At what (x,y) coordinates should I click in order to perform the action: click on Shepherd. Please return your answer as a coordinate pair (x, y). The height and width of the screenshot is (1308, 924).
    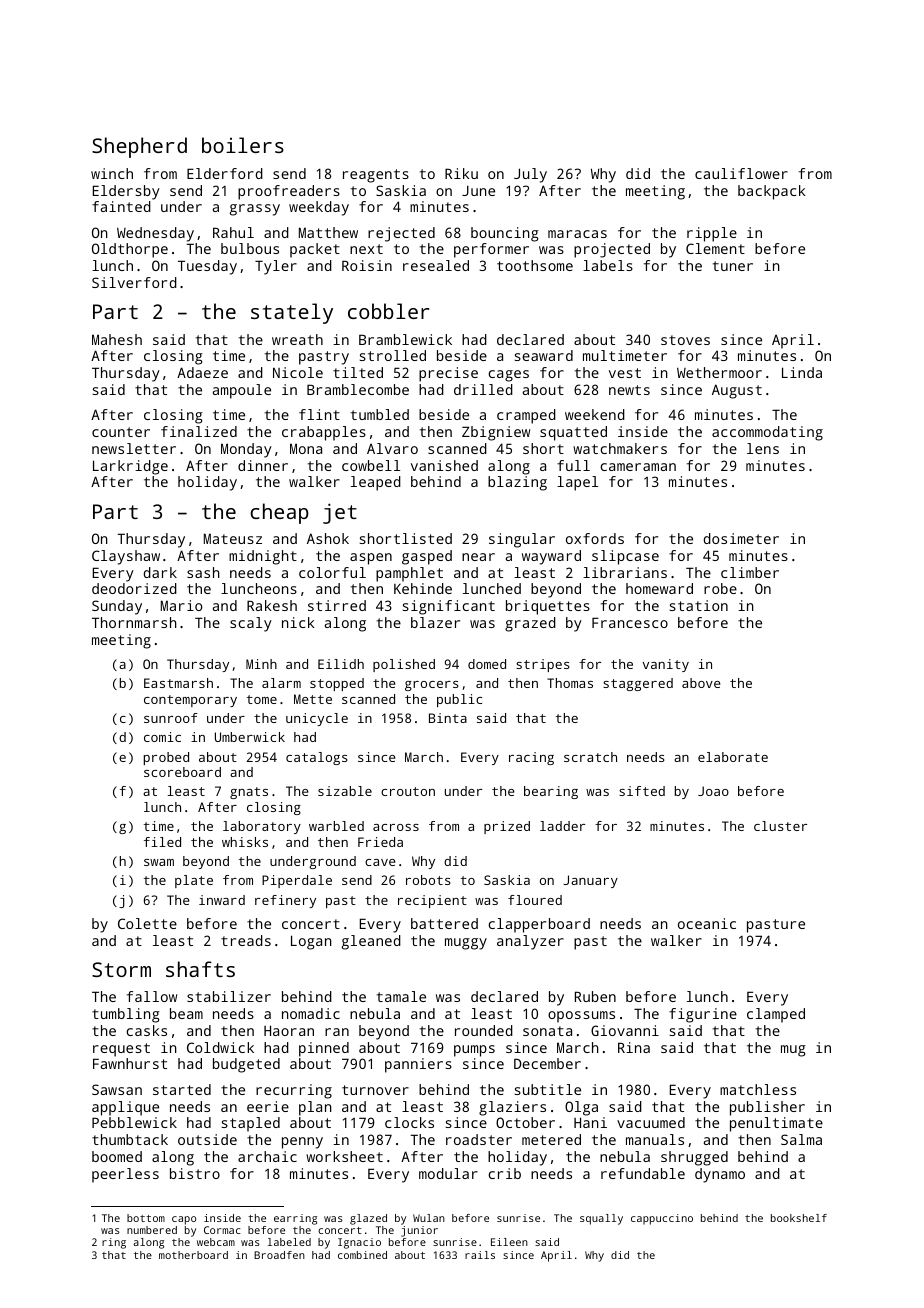
    Looking at the image, I should click on (139, 147).
